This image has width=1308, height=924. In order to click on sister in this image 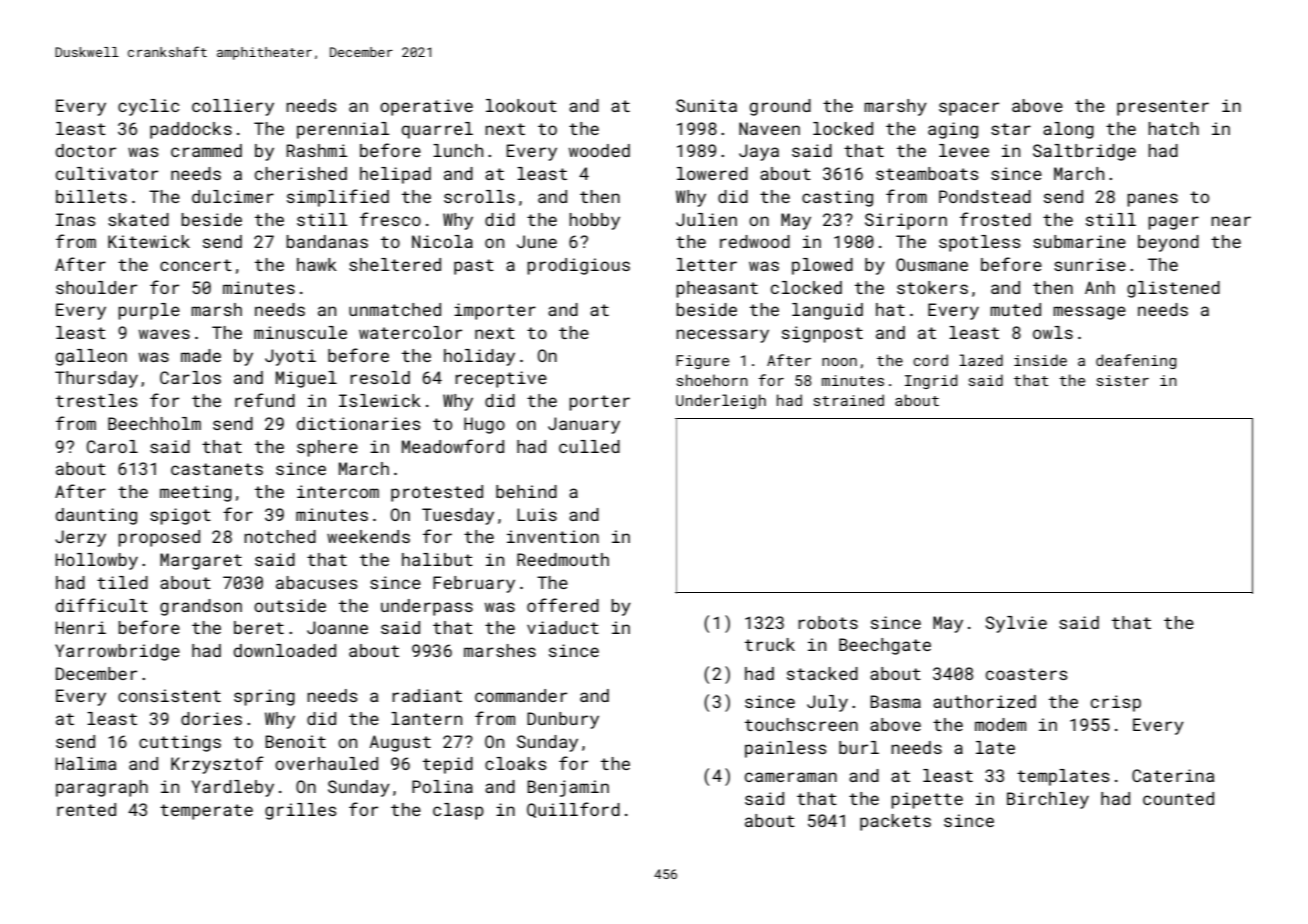, I will do `click(1123, 380)`.
